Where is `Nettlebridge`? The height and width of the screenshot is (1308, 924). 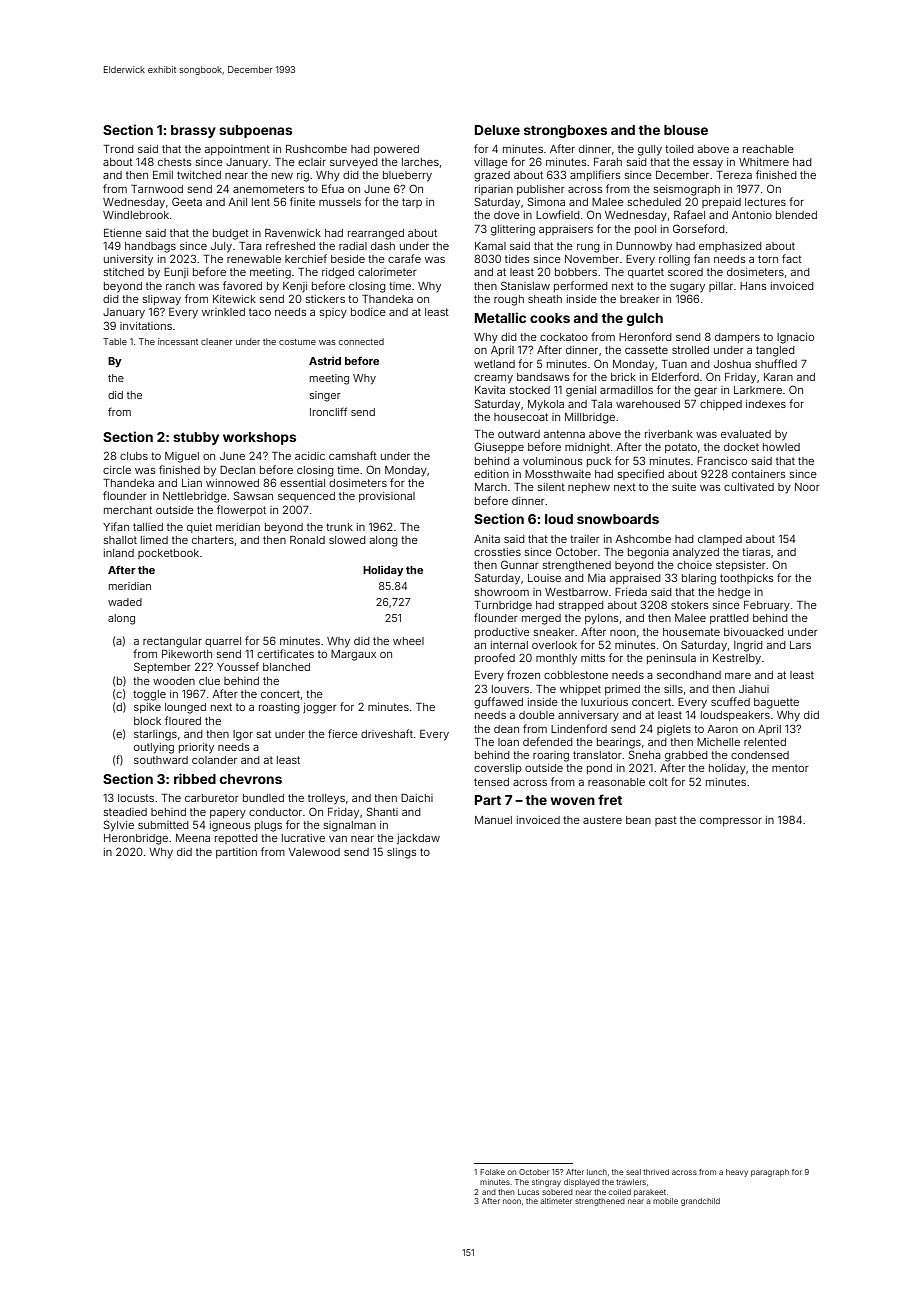 Nettlebridge is located at coordinates (195, 497).
